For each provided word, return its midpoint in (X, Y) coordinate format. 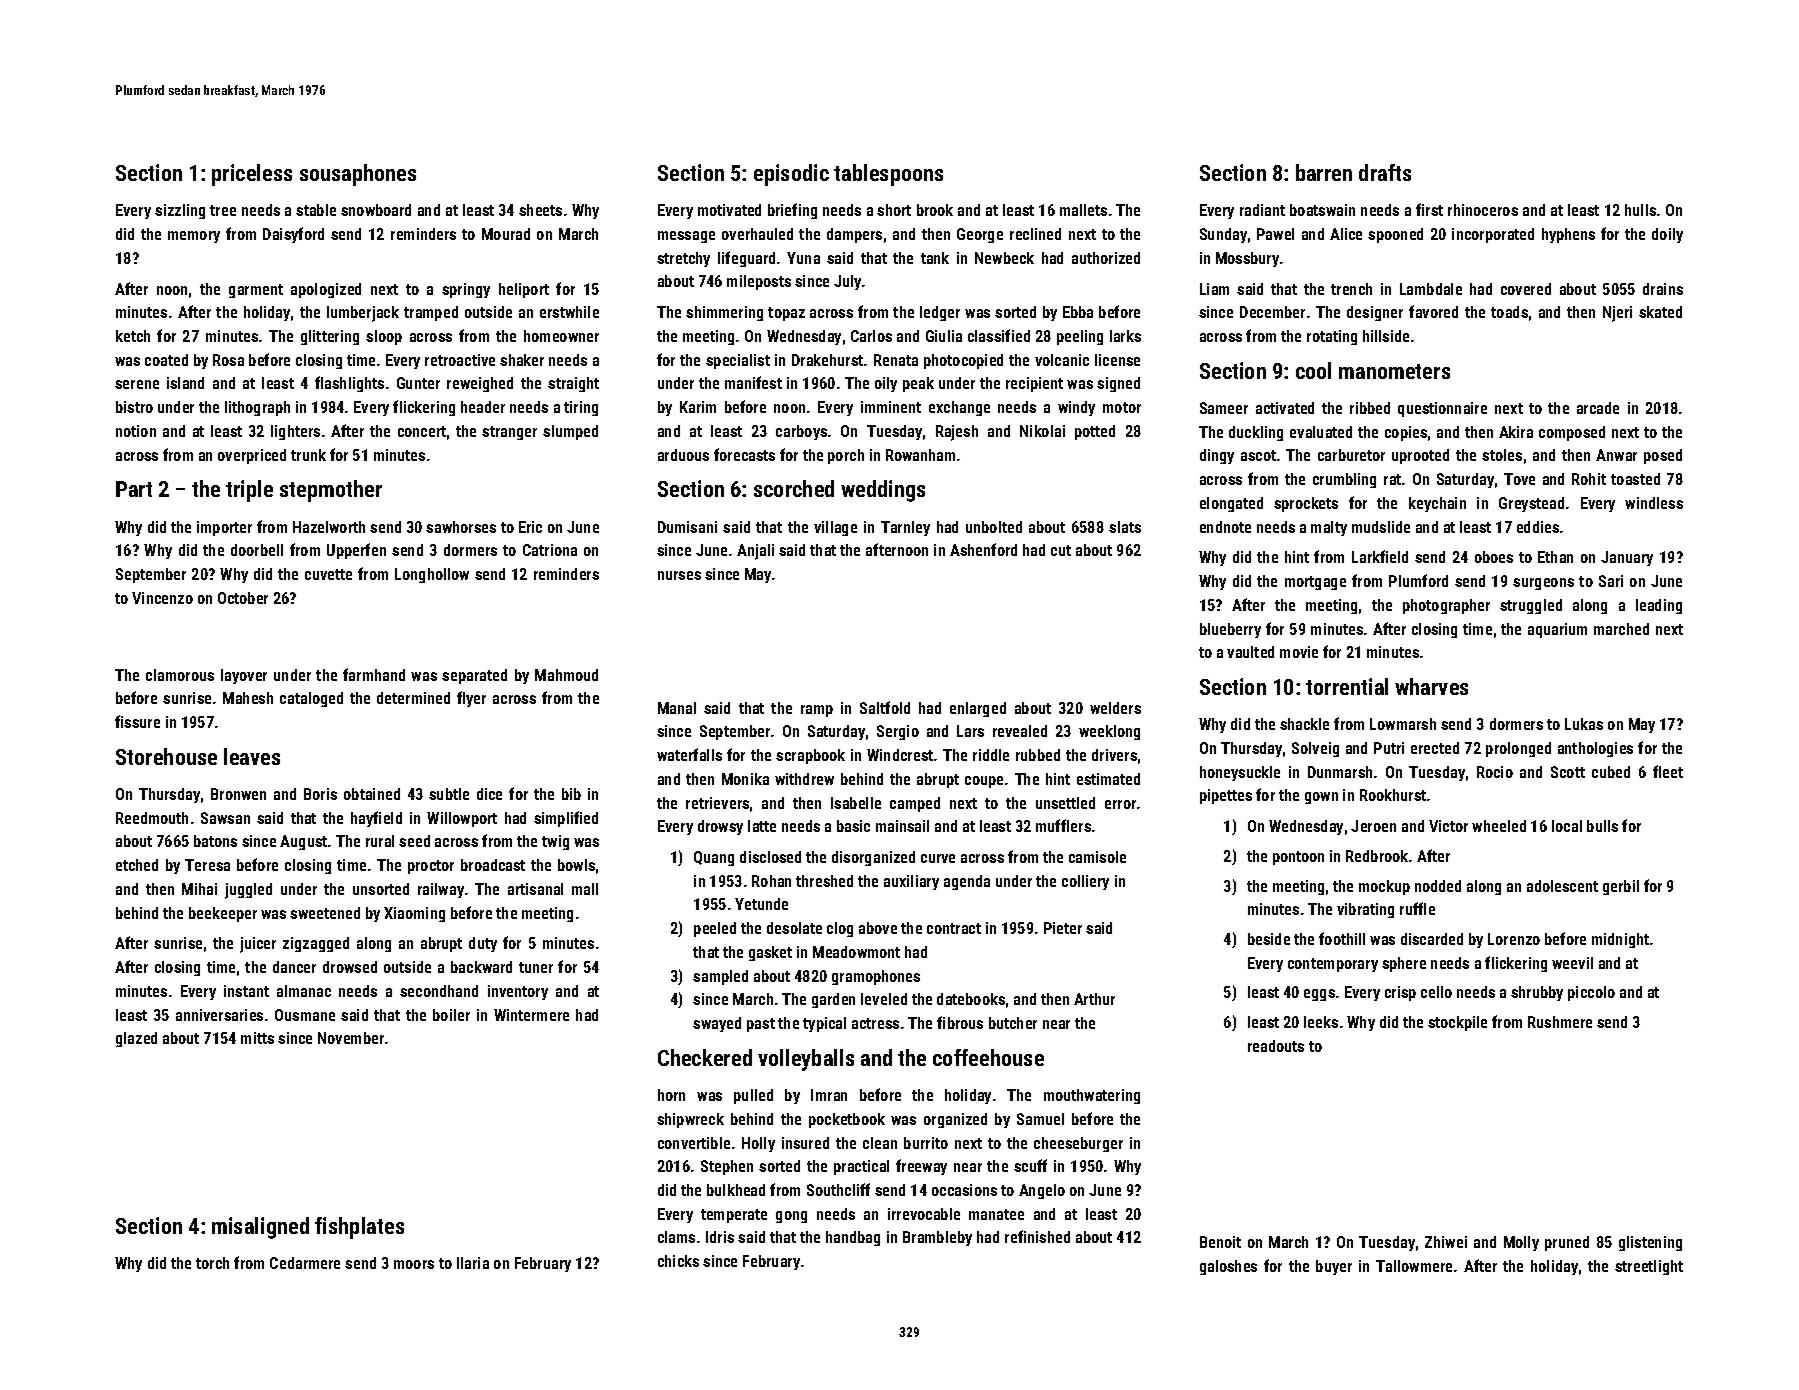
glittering (330, 337)
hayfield (376, 819)
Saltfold (885, 707)
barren (1324, 172)
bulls (1602, 826)
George (980, 235)
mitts (257, 1038)
